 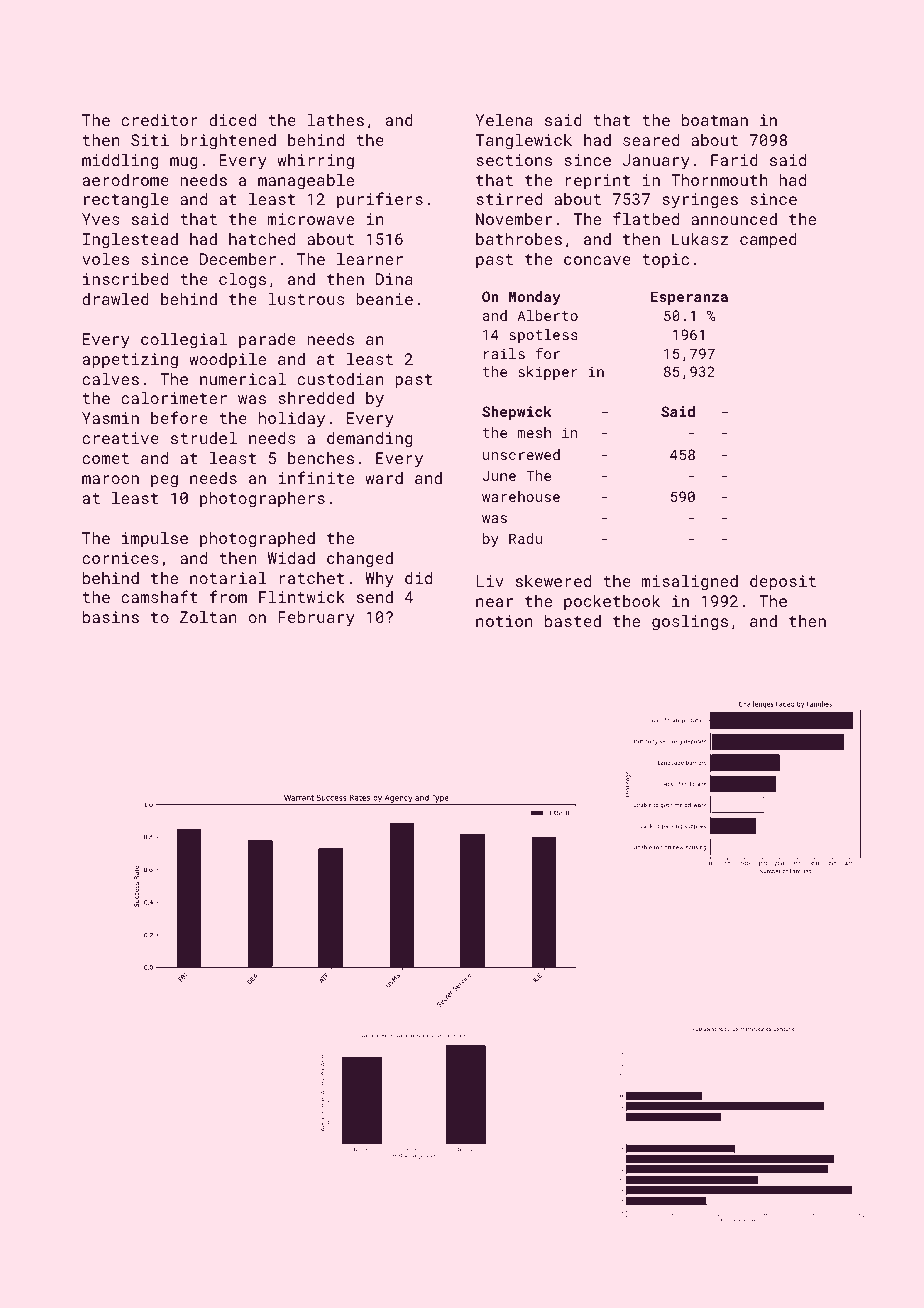 What do you see at coordinates (130, 241) in the document?
I see `Inglestead` at bounding box center [130, 241].
